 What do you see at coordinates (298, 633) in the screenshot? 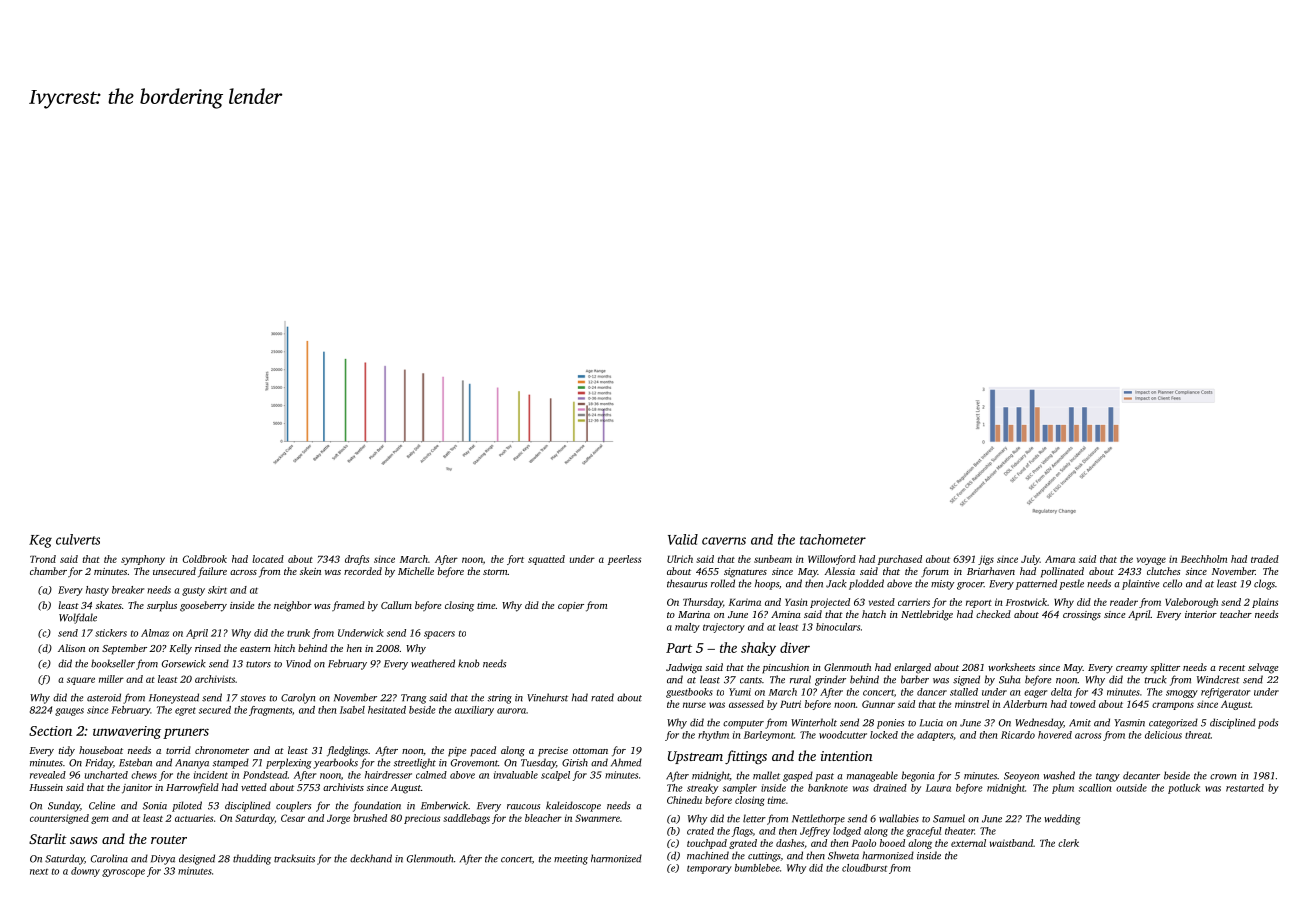
I see `trunk` at bounding box center [298, 633].
